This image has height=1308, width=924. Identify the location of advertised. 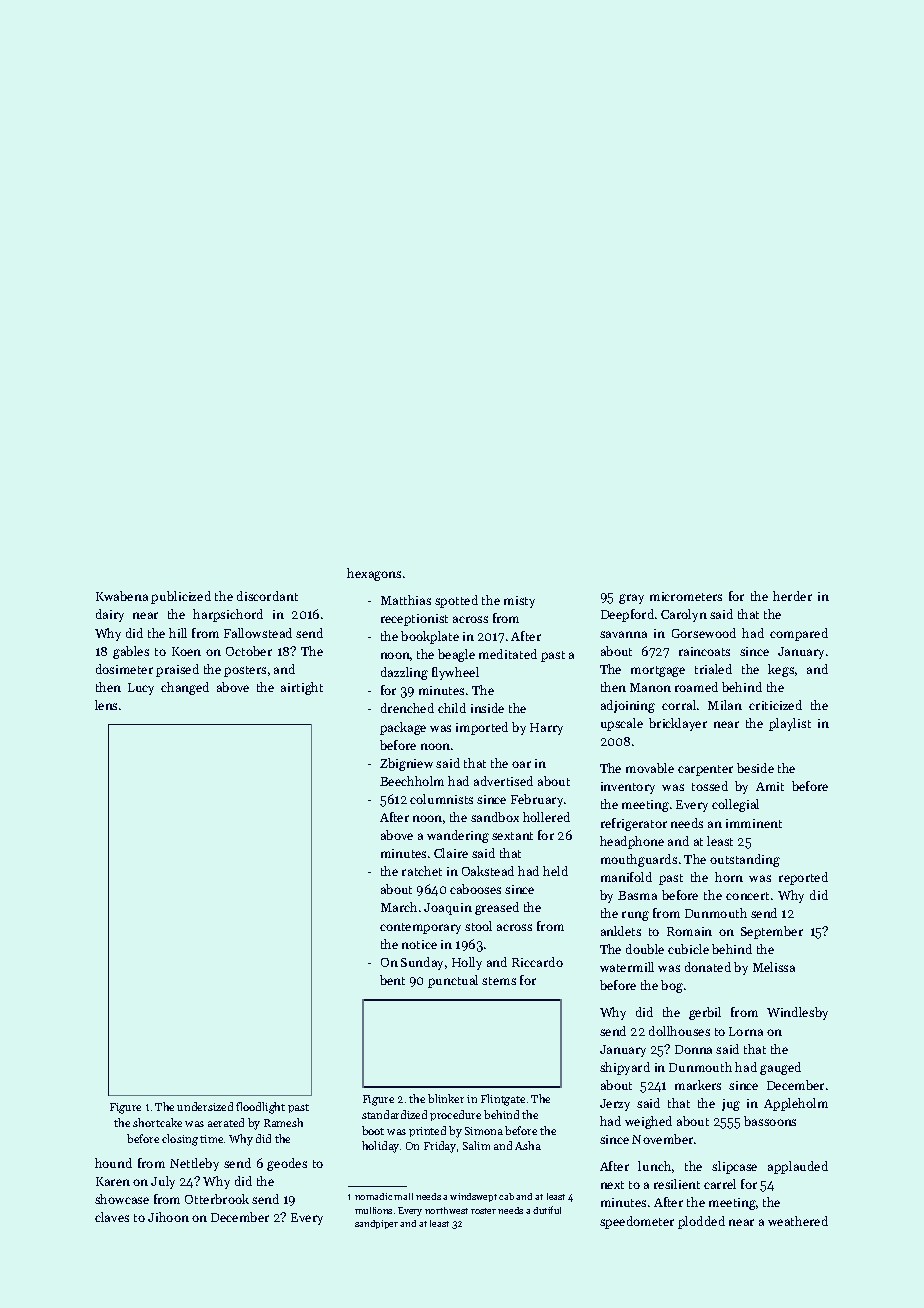
(503, 781).
